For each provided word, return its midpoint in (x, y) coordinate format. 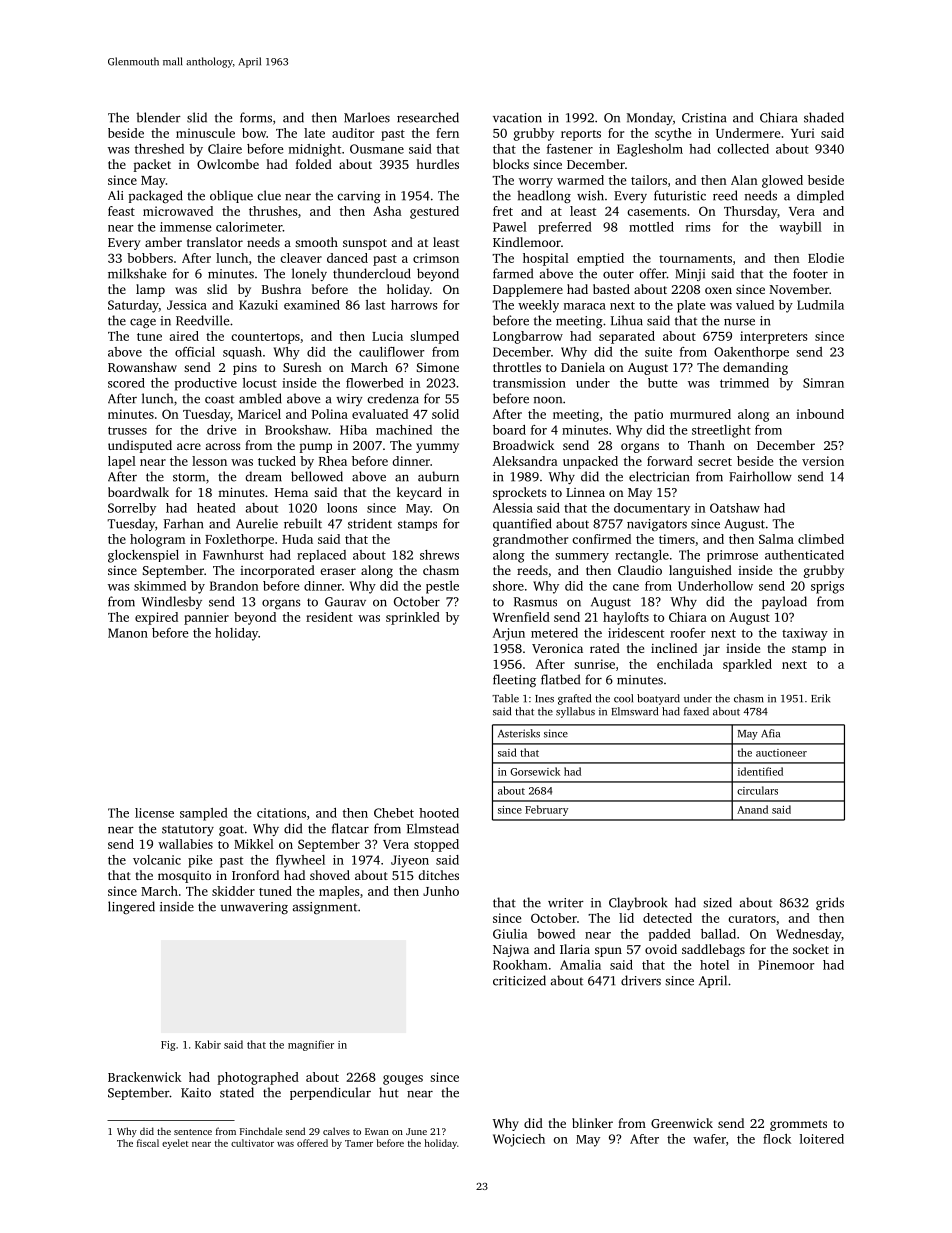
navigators (657, 525)
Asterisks (519, 733)
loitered (822, 1139)
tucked (277, 461)
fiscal (148, 1143)
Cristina (704, 118)
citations (281, 813)
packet (152, 165)
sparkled (747, 665)
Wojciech (519, 1140)
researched (428, 117)
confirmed (601, 539)
